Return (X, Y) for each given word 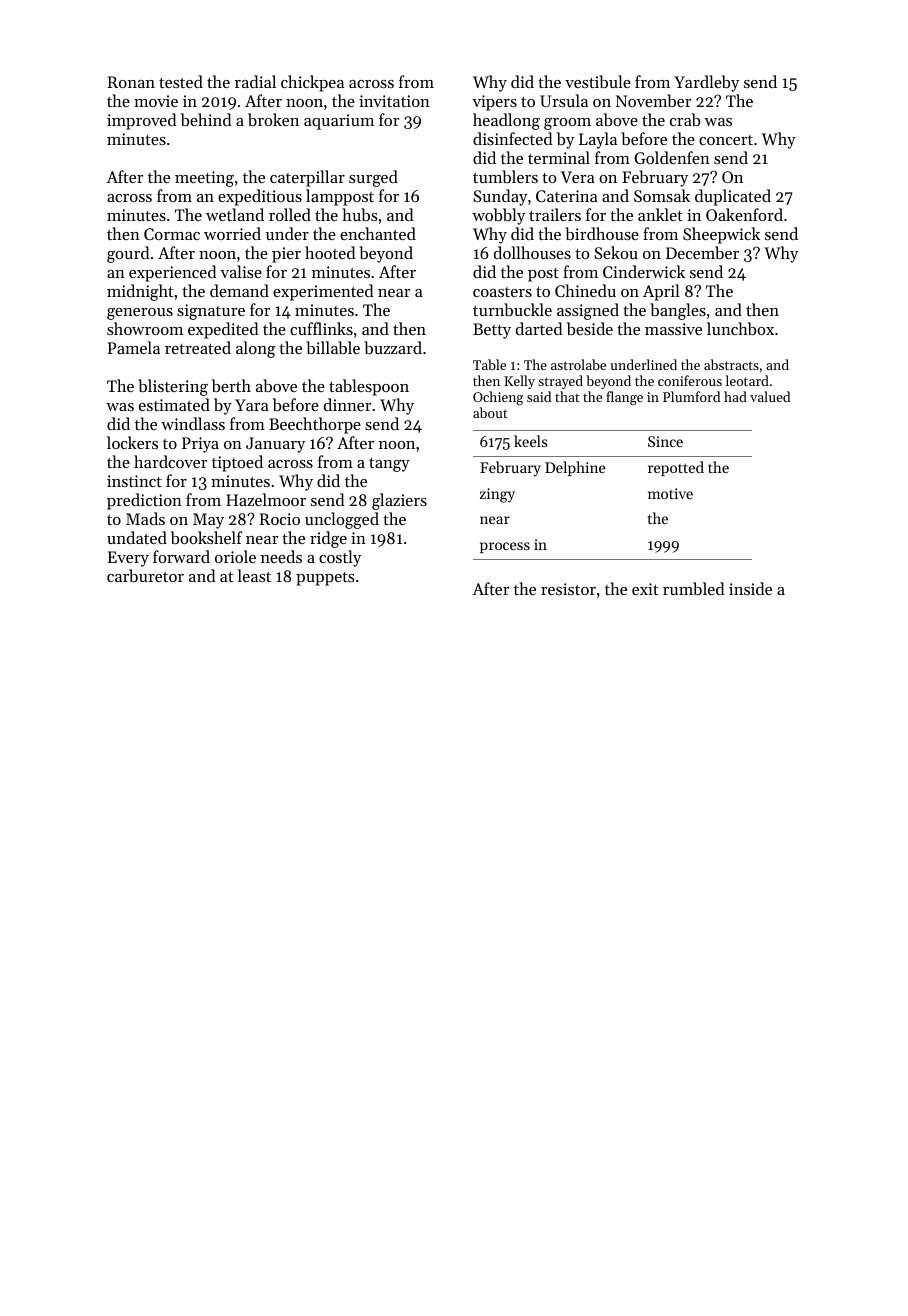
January (275, 445)
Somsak (662, 195)
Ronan (131, 82)
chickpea (312, 83)
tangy (389, 465)
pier (286, 255)
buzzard (393, 347)
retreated (198, 347)
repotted (676, 468)
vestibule (598, 81)
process (505, 547)
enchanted (378, 233)
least (254, 575)
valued (770, 396)
